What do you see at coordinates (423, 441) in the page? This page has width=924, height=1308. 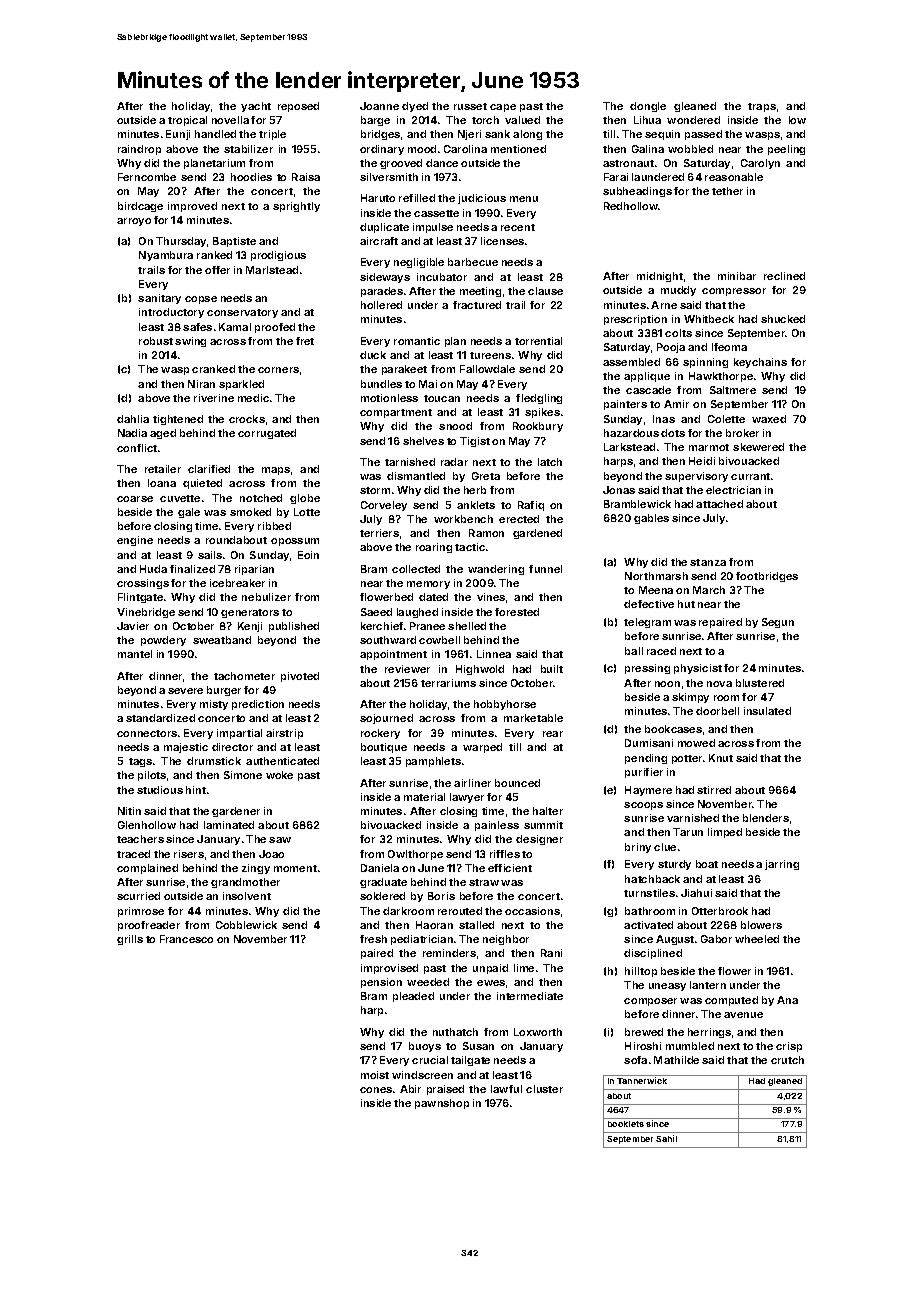 I see `shelves` at bounding box center [423, 441].
